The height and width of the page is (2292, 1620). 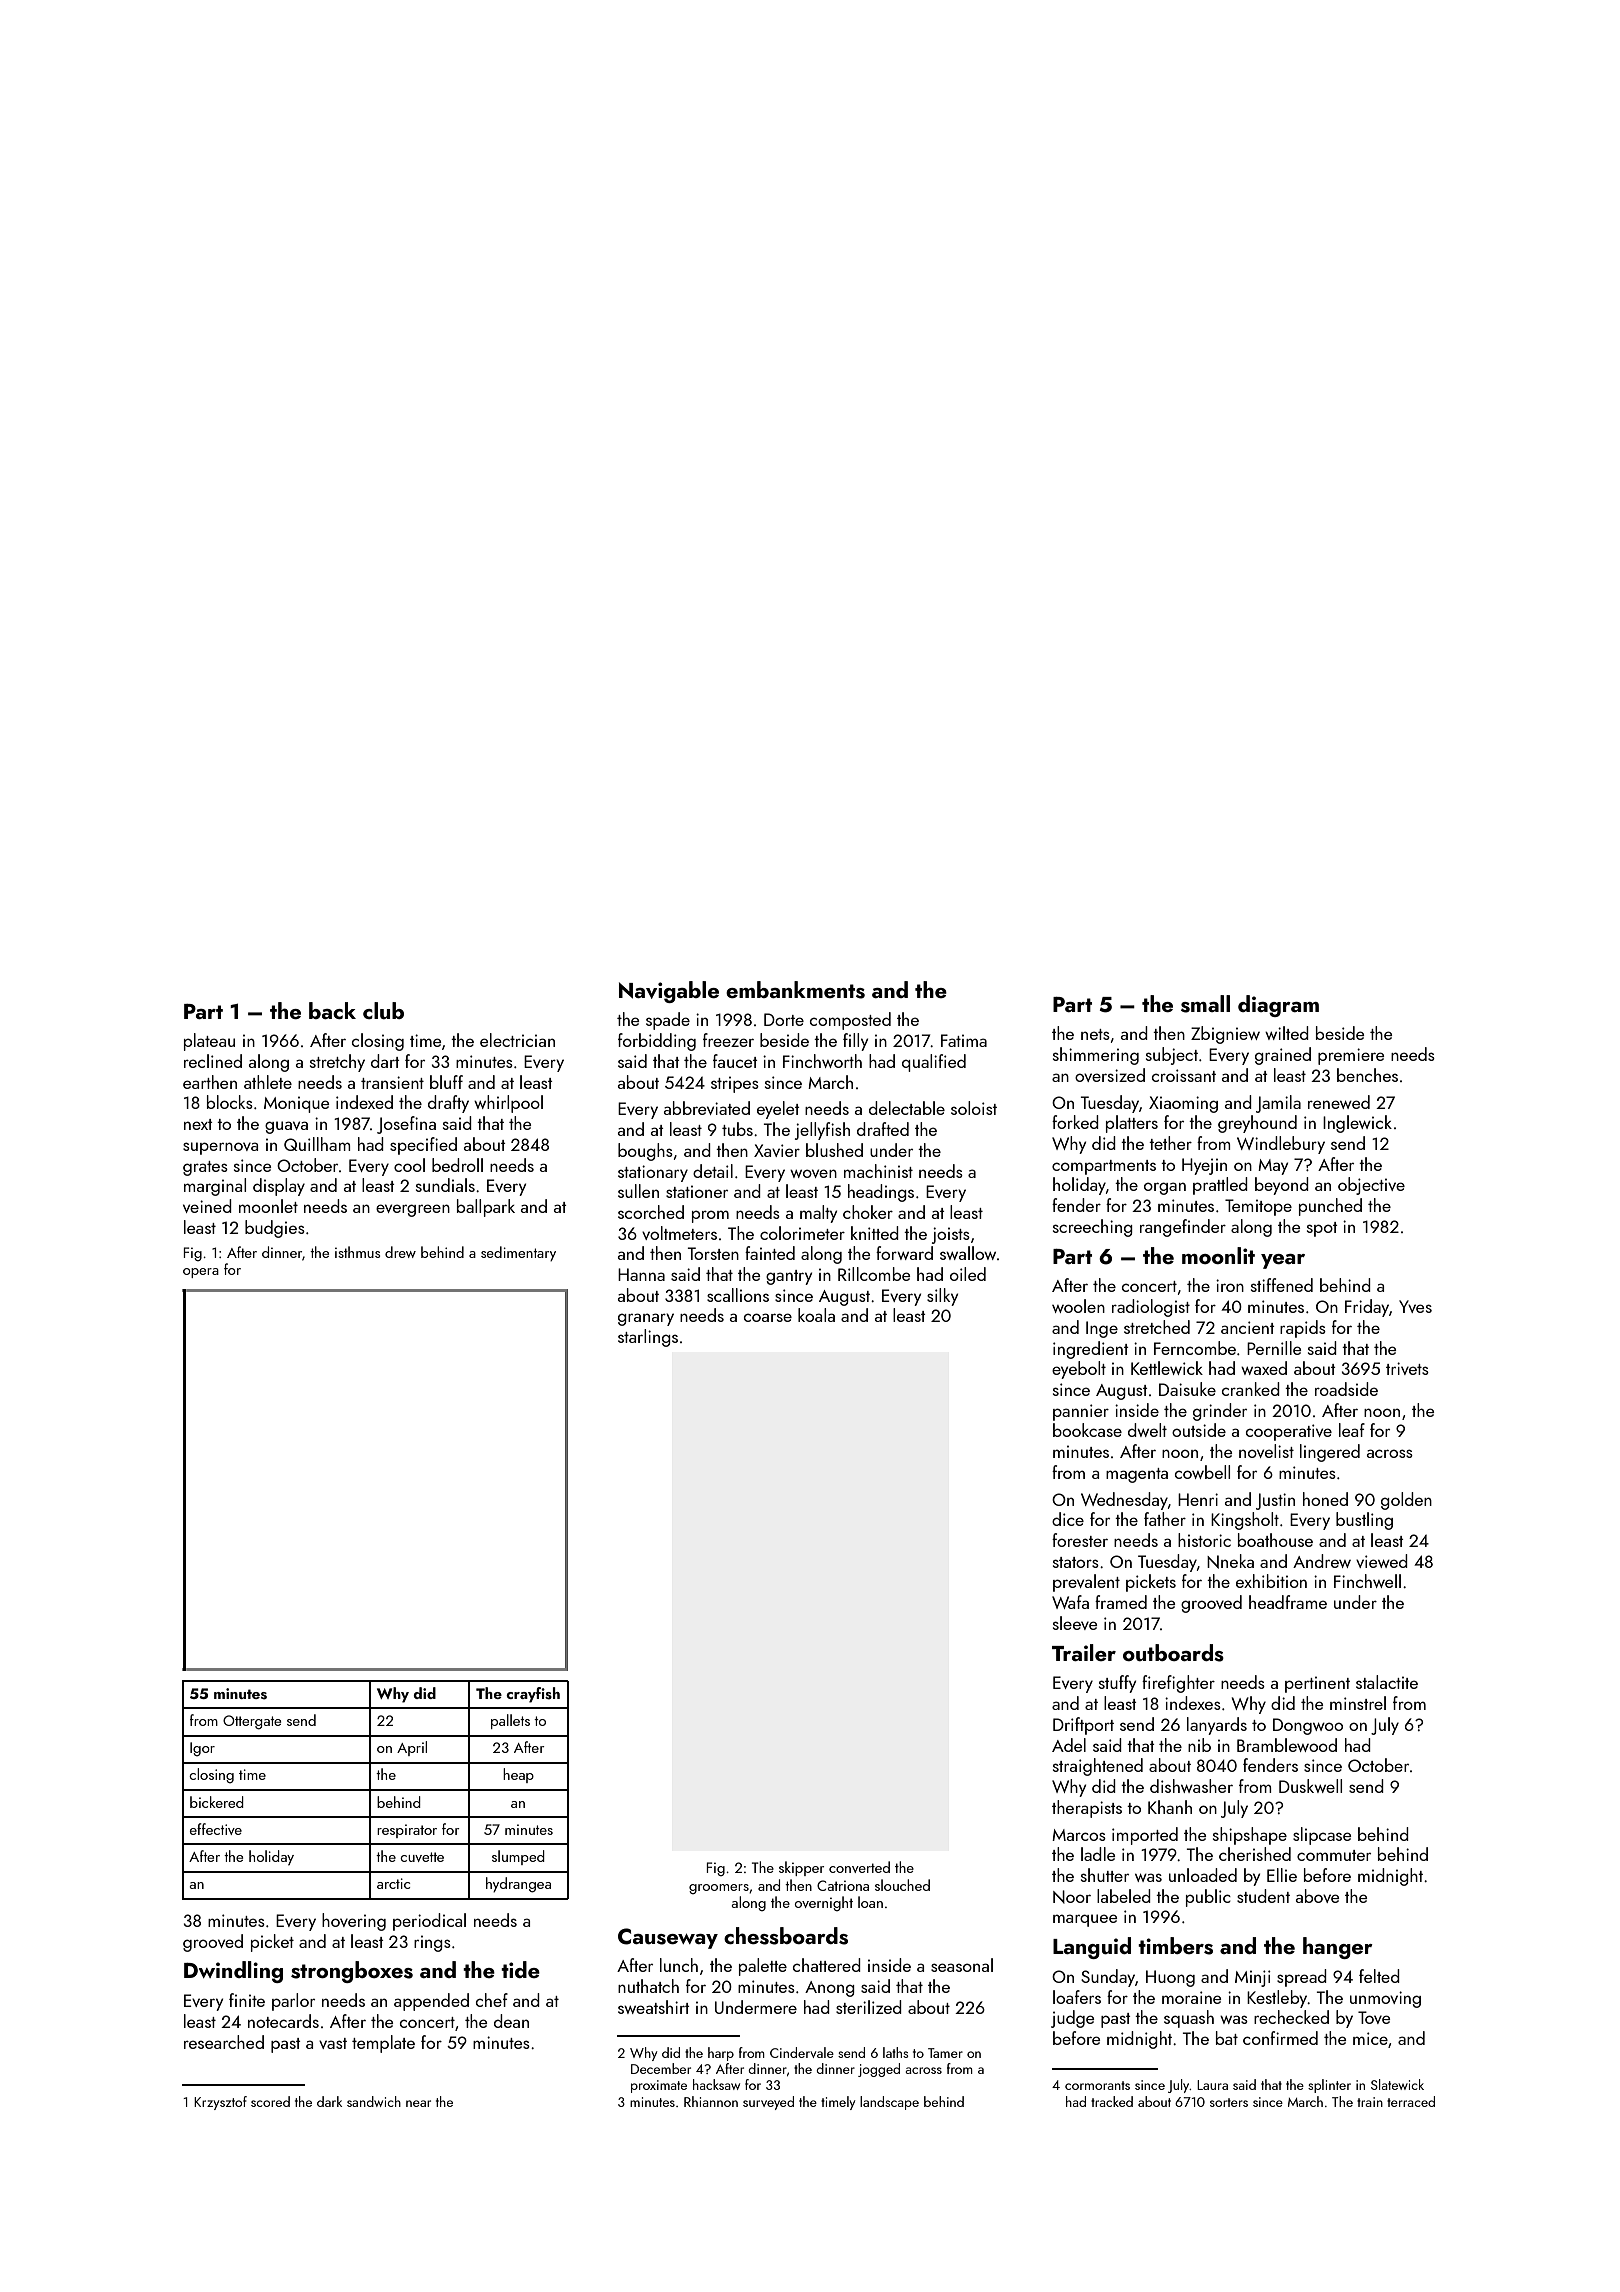 I want to click on crayfish, so click(x=533, y=1695).
